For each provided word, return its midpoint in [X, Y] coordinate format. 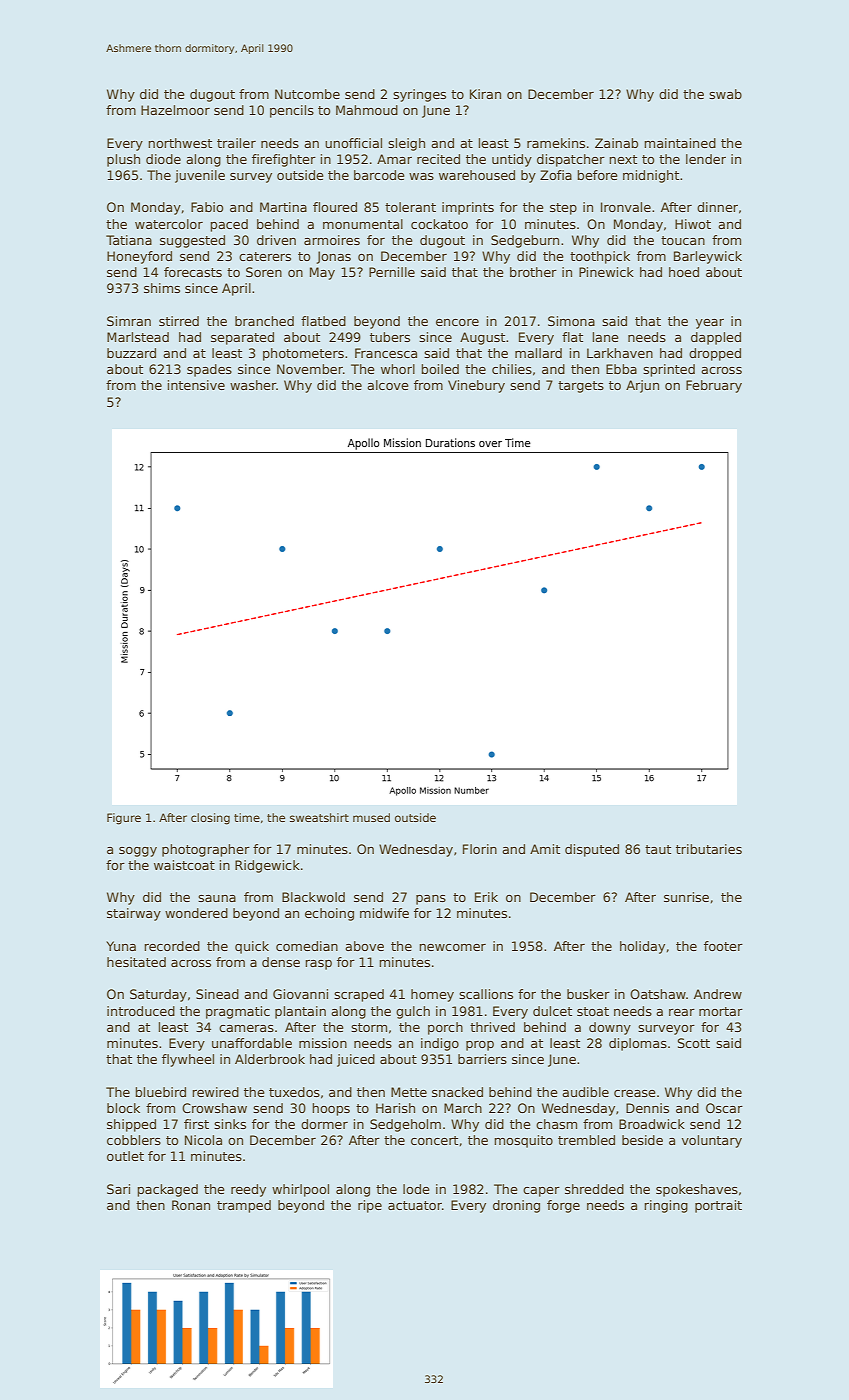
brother [533, 272]
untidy [512, 160]
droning [516, 1206]
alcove [388, 385]
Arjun [642, 386]
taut [658, 849]
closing [210, 819]
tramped [244, 1206]
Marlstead [138, 337]
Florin [480, 849]
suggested [192, 241]
